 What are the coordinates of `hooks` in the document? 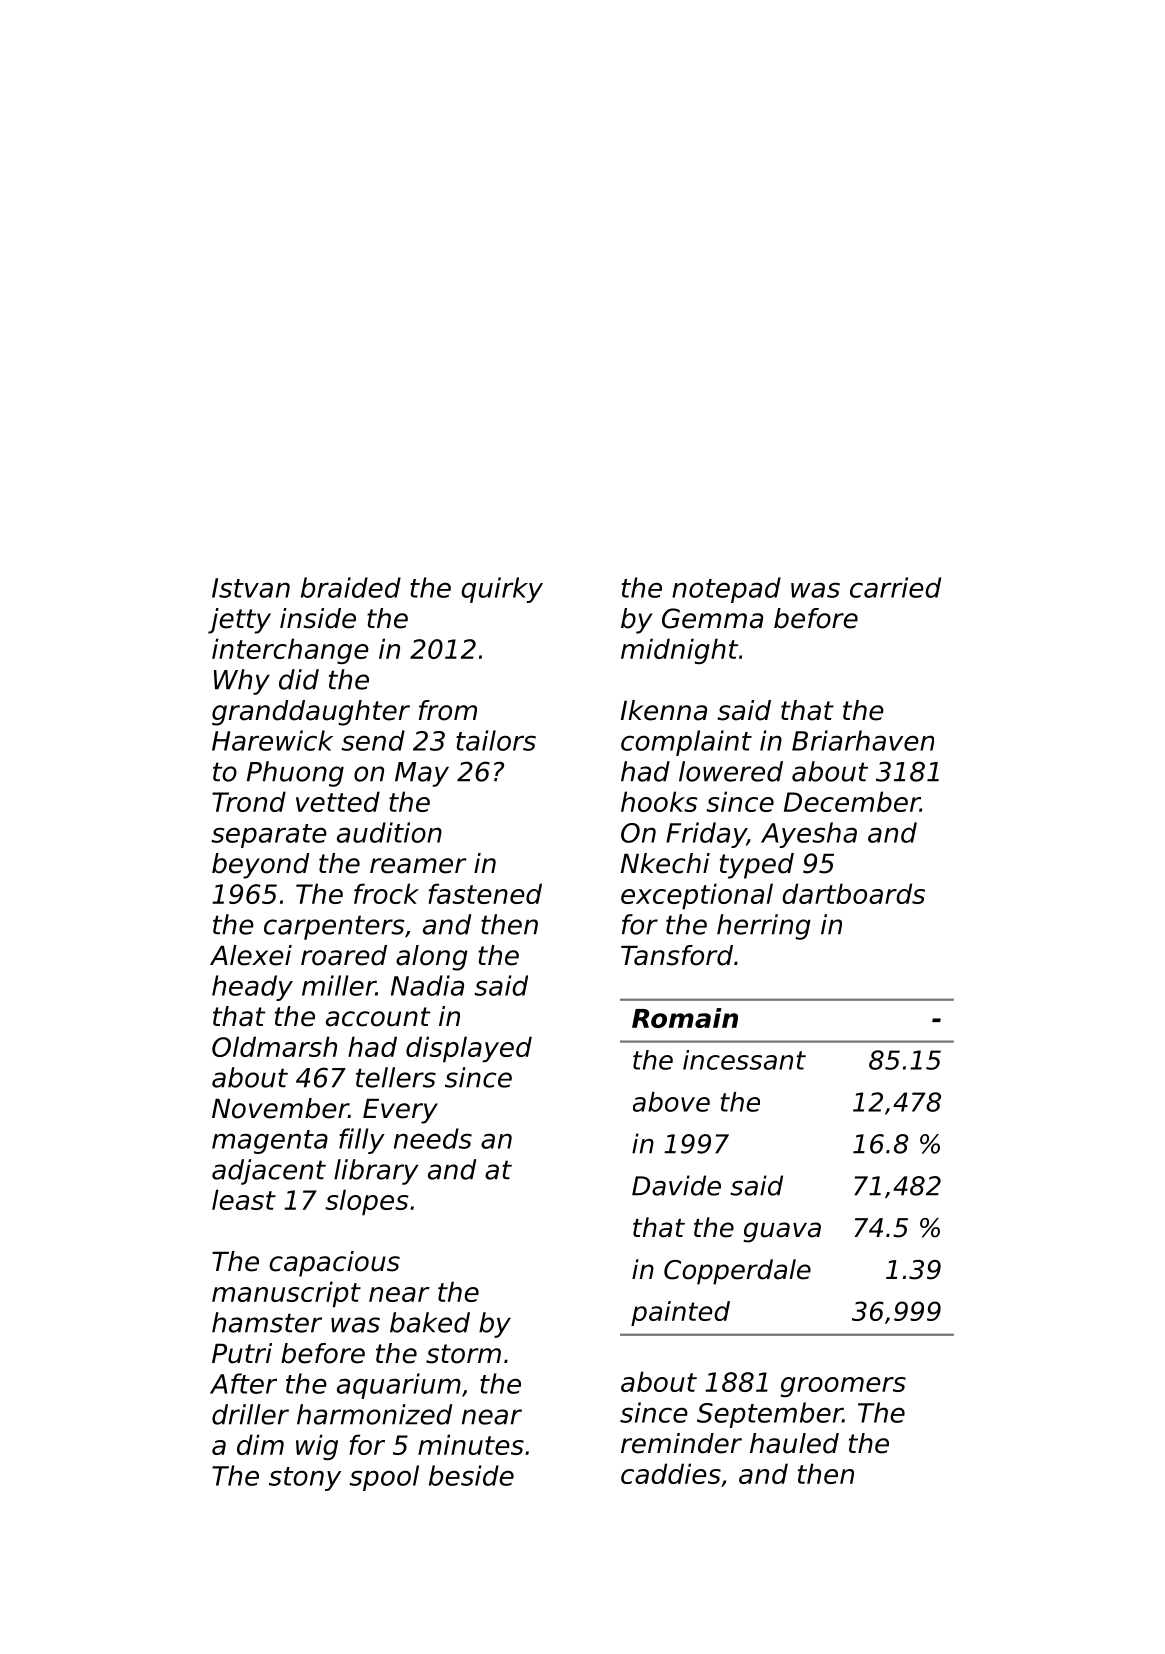 It's located at (659, 801).
